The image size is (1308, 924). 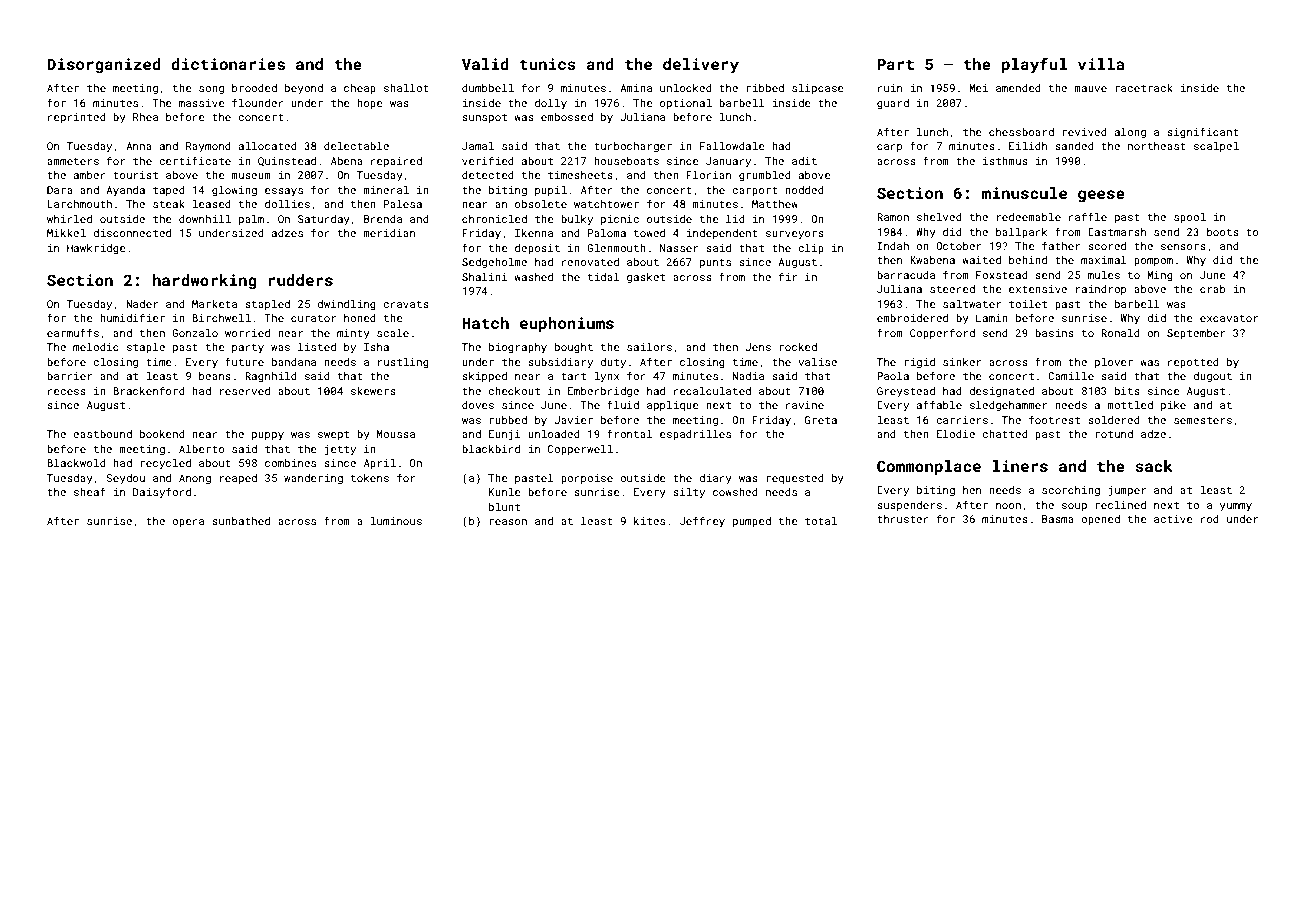 What do you see at coordinates (96, 346) in the screenshot?
I see `melodic` at bounding box center [96, 346].
